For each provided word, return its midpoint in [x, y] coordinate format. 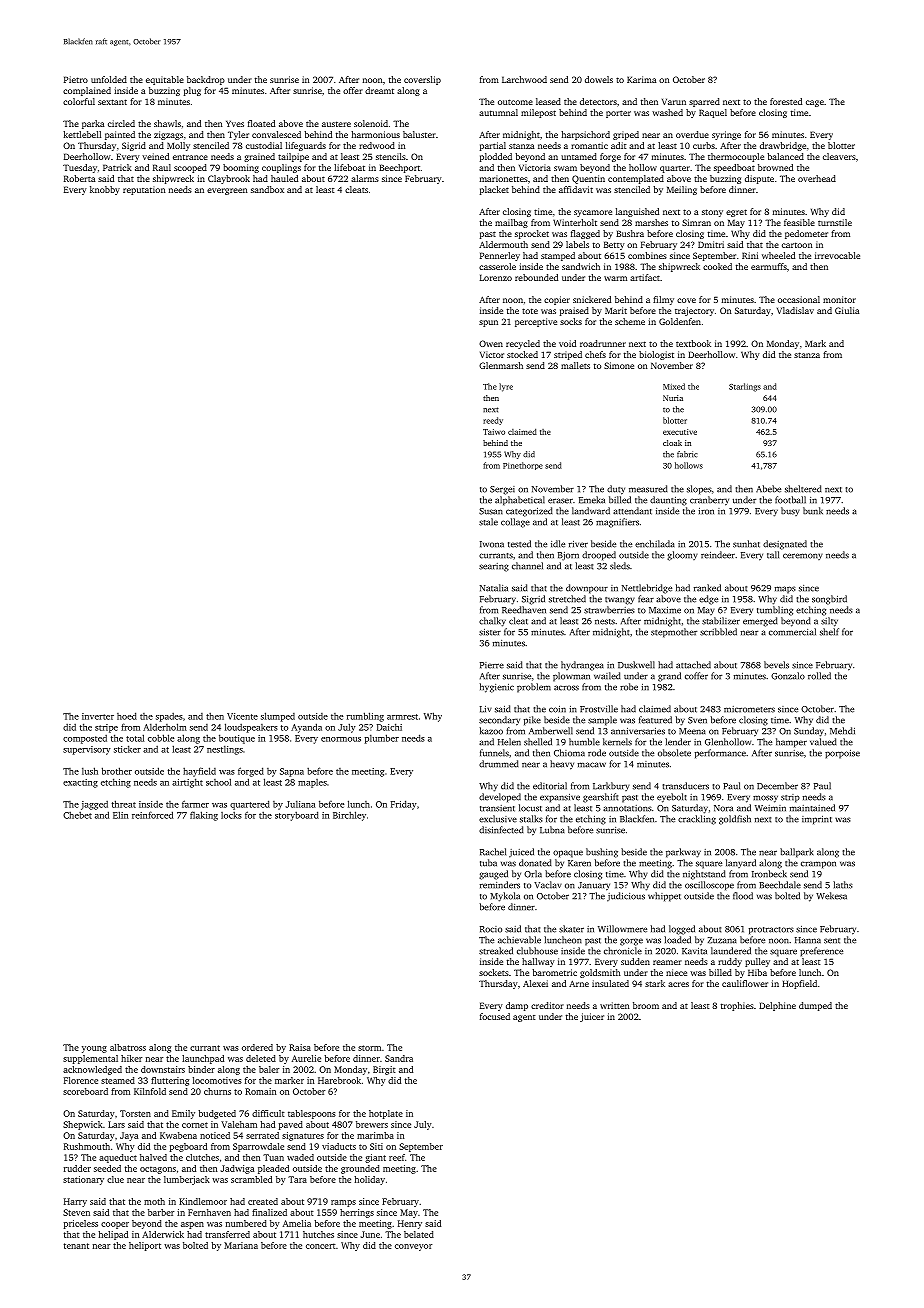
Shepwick [83, 1125]
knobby [105, 190]
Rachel [493, 852]
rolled [819, 676]
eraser [560, 501]
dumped [815, 1006]
